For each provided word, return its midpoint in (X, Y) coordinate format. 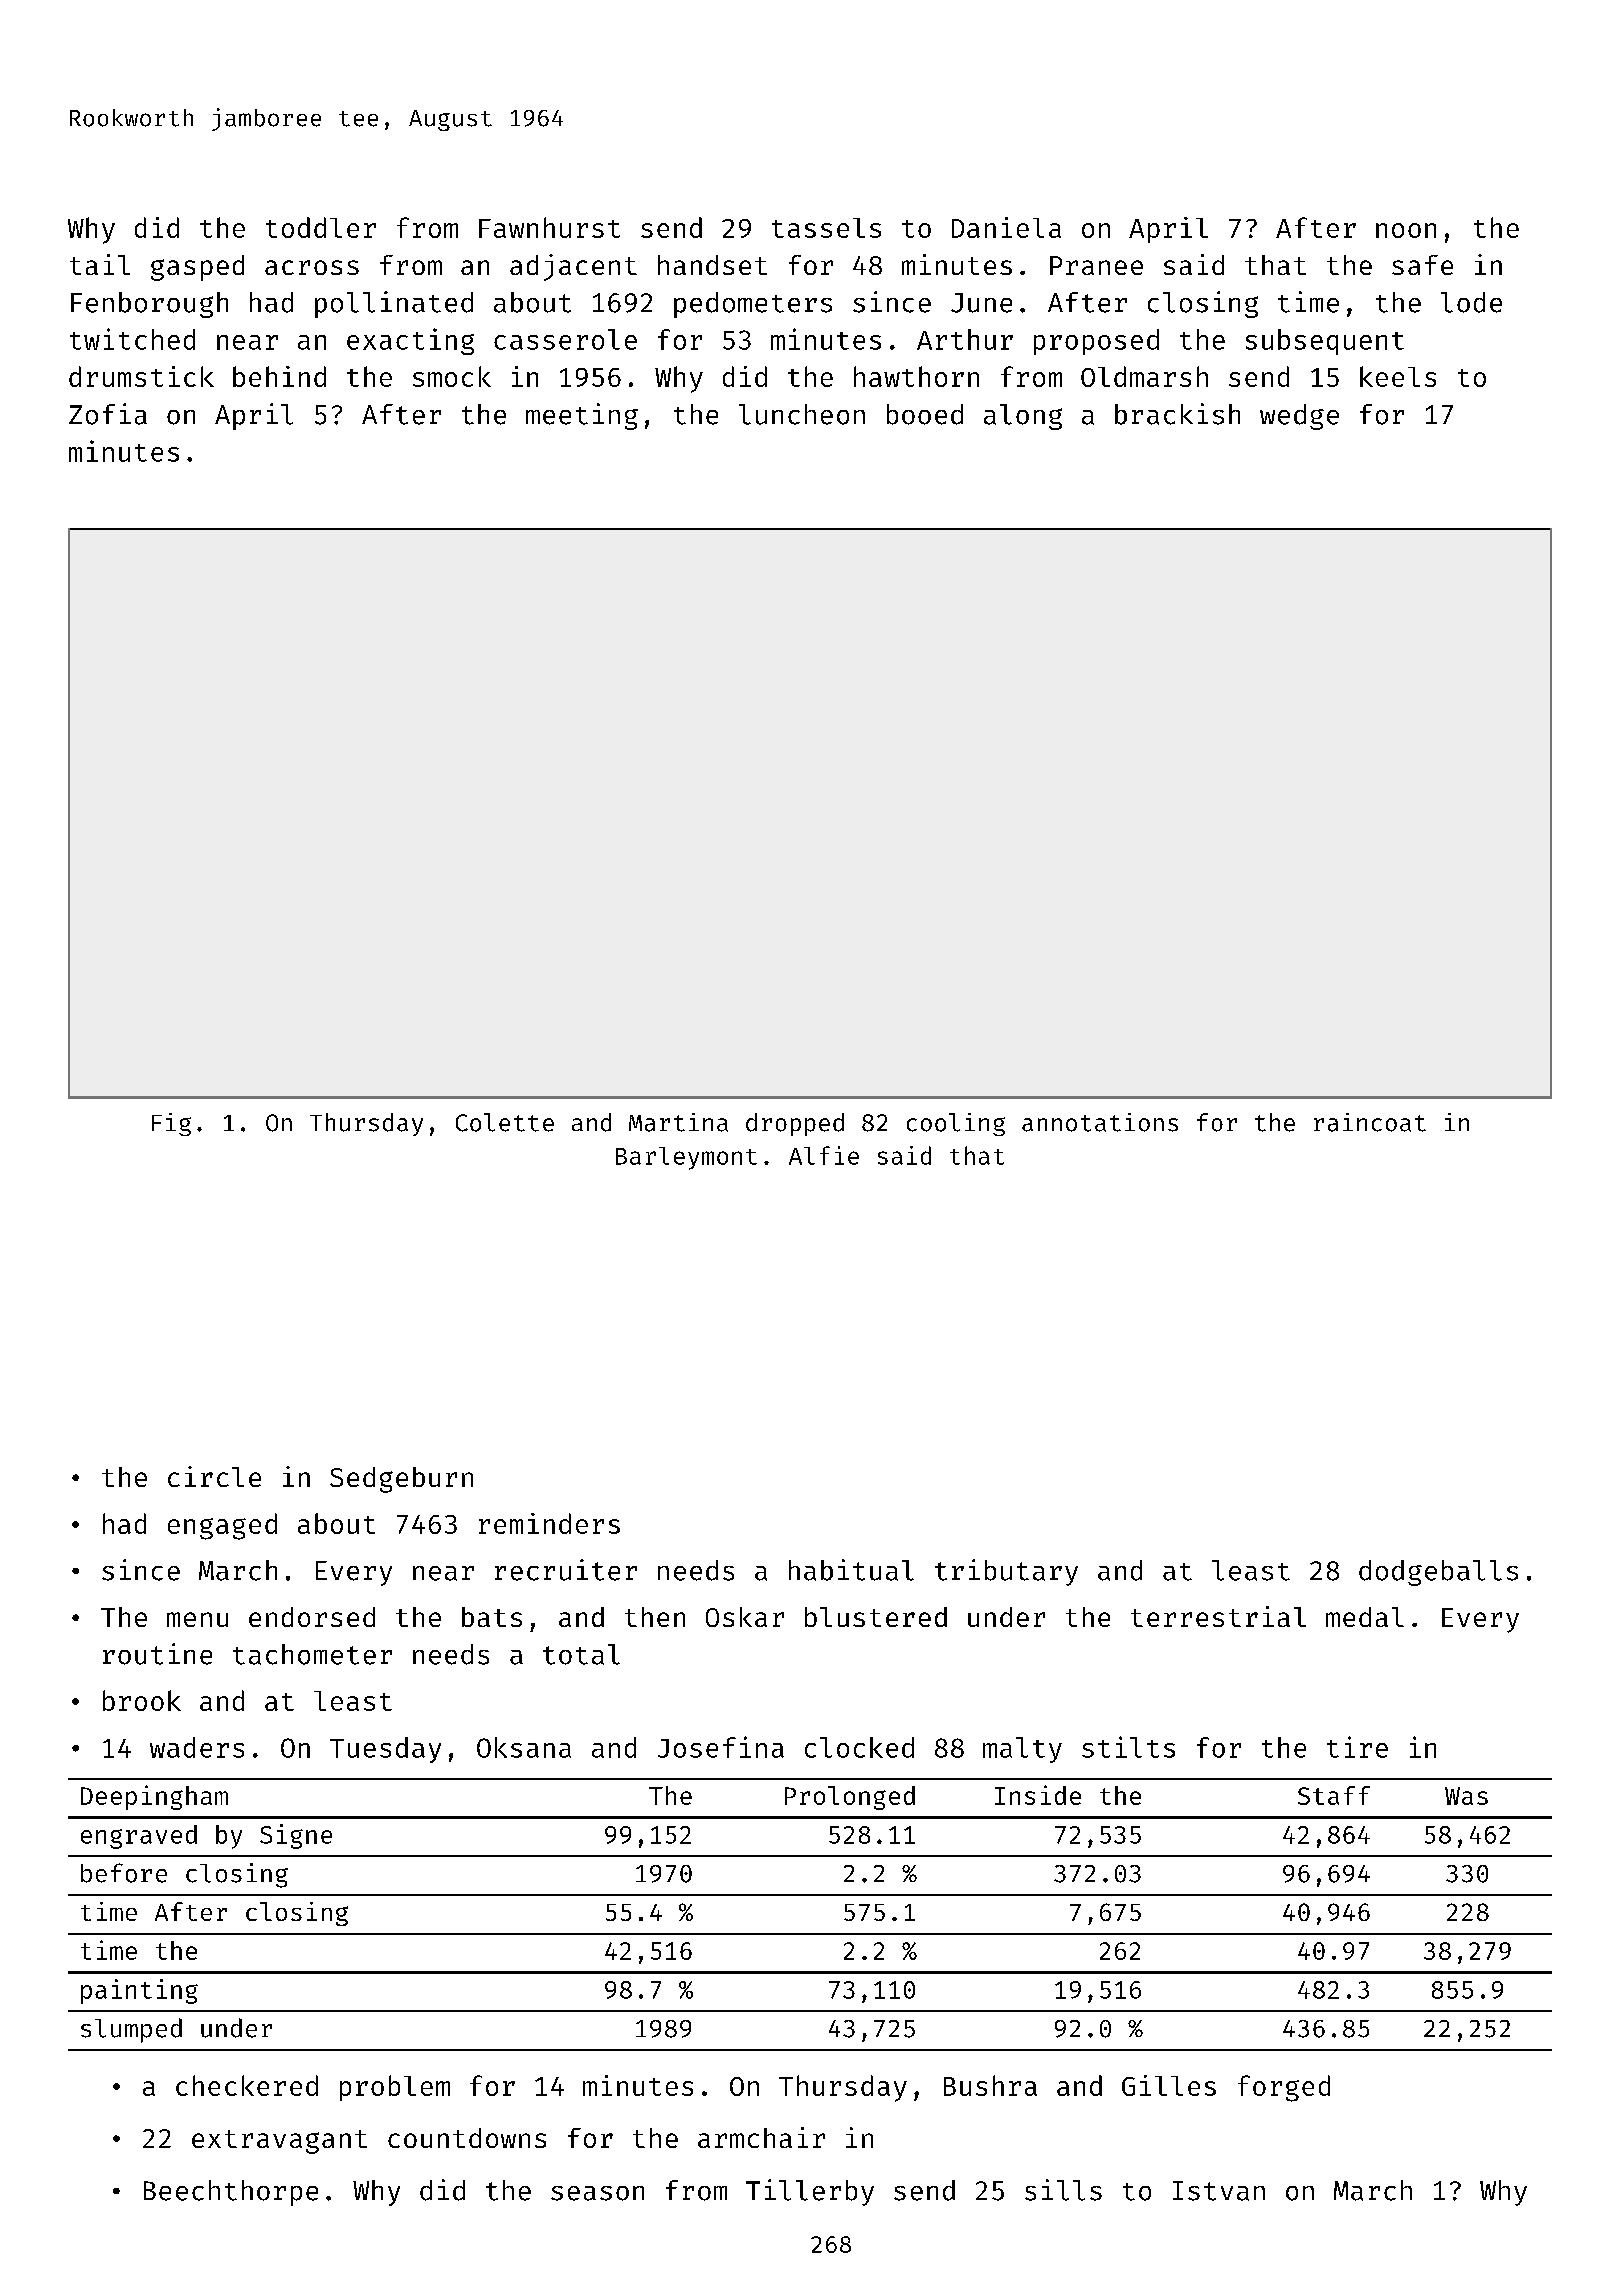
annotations (1100, 1122)
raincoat (1370, 1122)
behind (279, 376)
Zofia (108, 414)
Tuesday (385, 1750)
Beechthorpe (231, 2193)
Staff (1334, 1795)
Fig (171, 1124)
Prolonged (850, 1798)
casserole (565, 339)
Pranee (1096, 265)
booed (925, 414)
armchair (761, 2137)
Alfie (824, 1155)
